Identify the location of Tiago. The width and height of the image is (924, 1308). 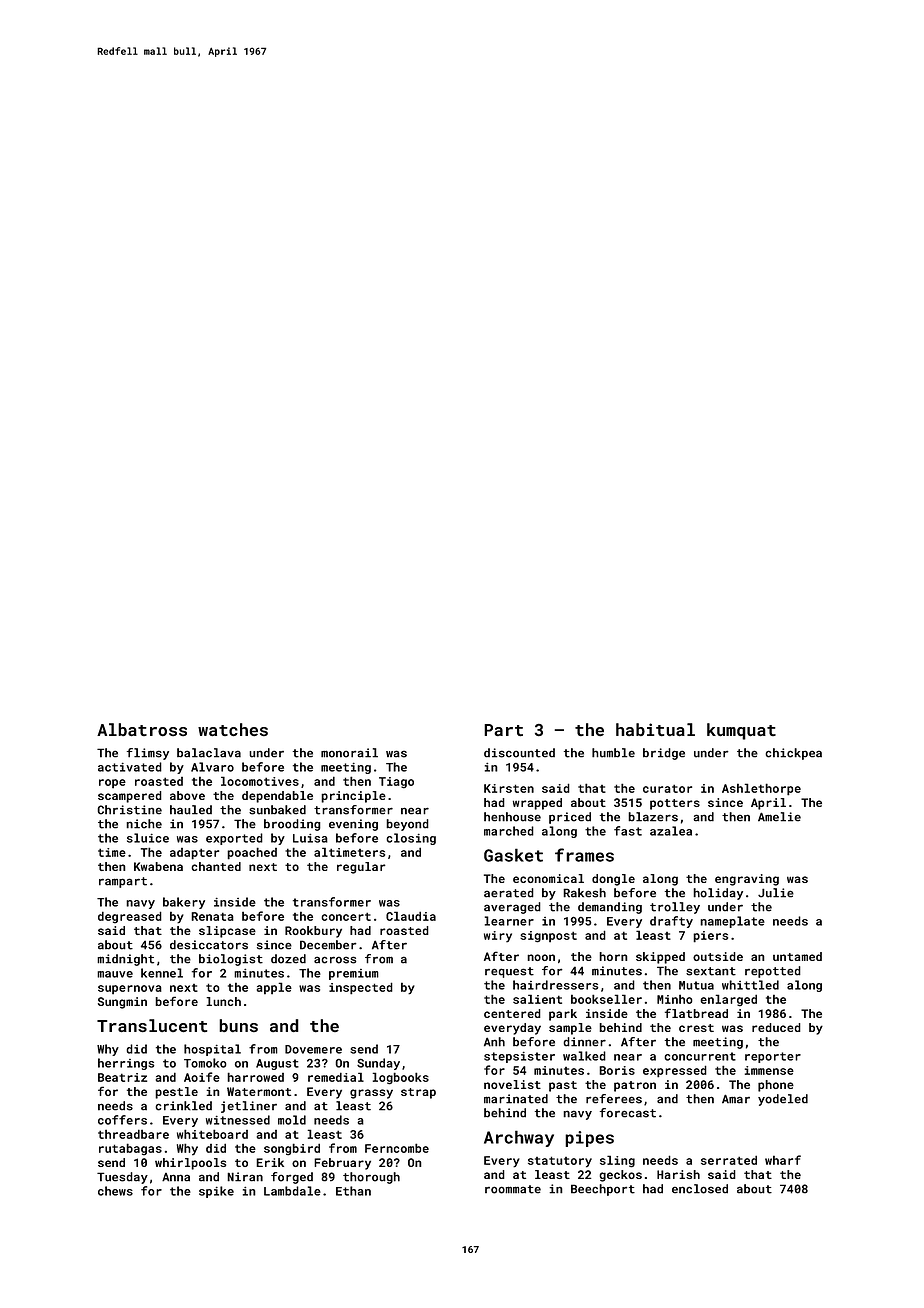
(396, 783).
